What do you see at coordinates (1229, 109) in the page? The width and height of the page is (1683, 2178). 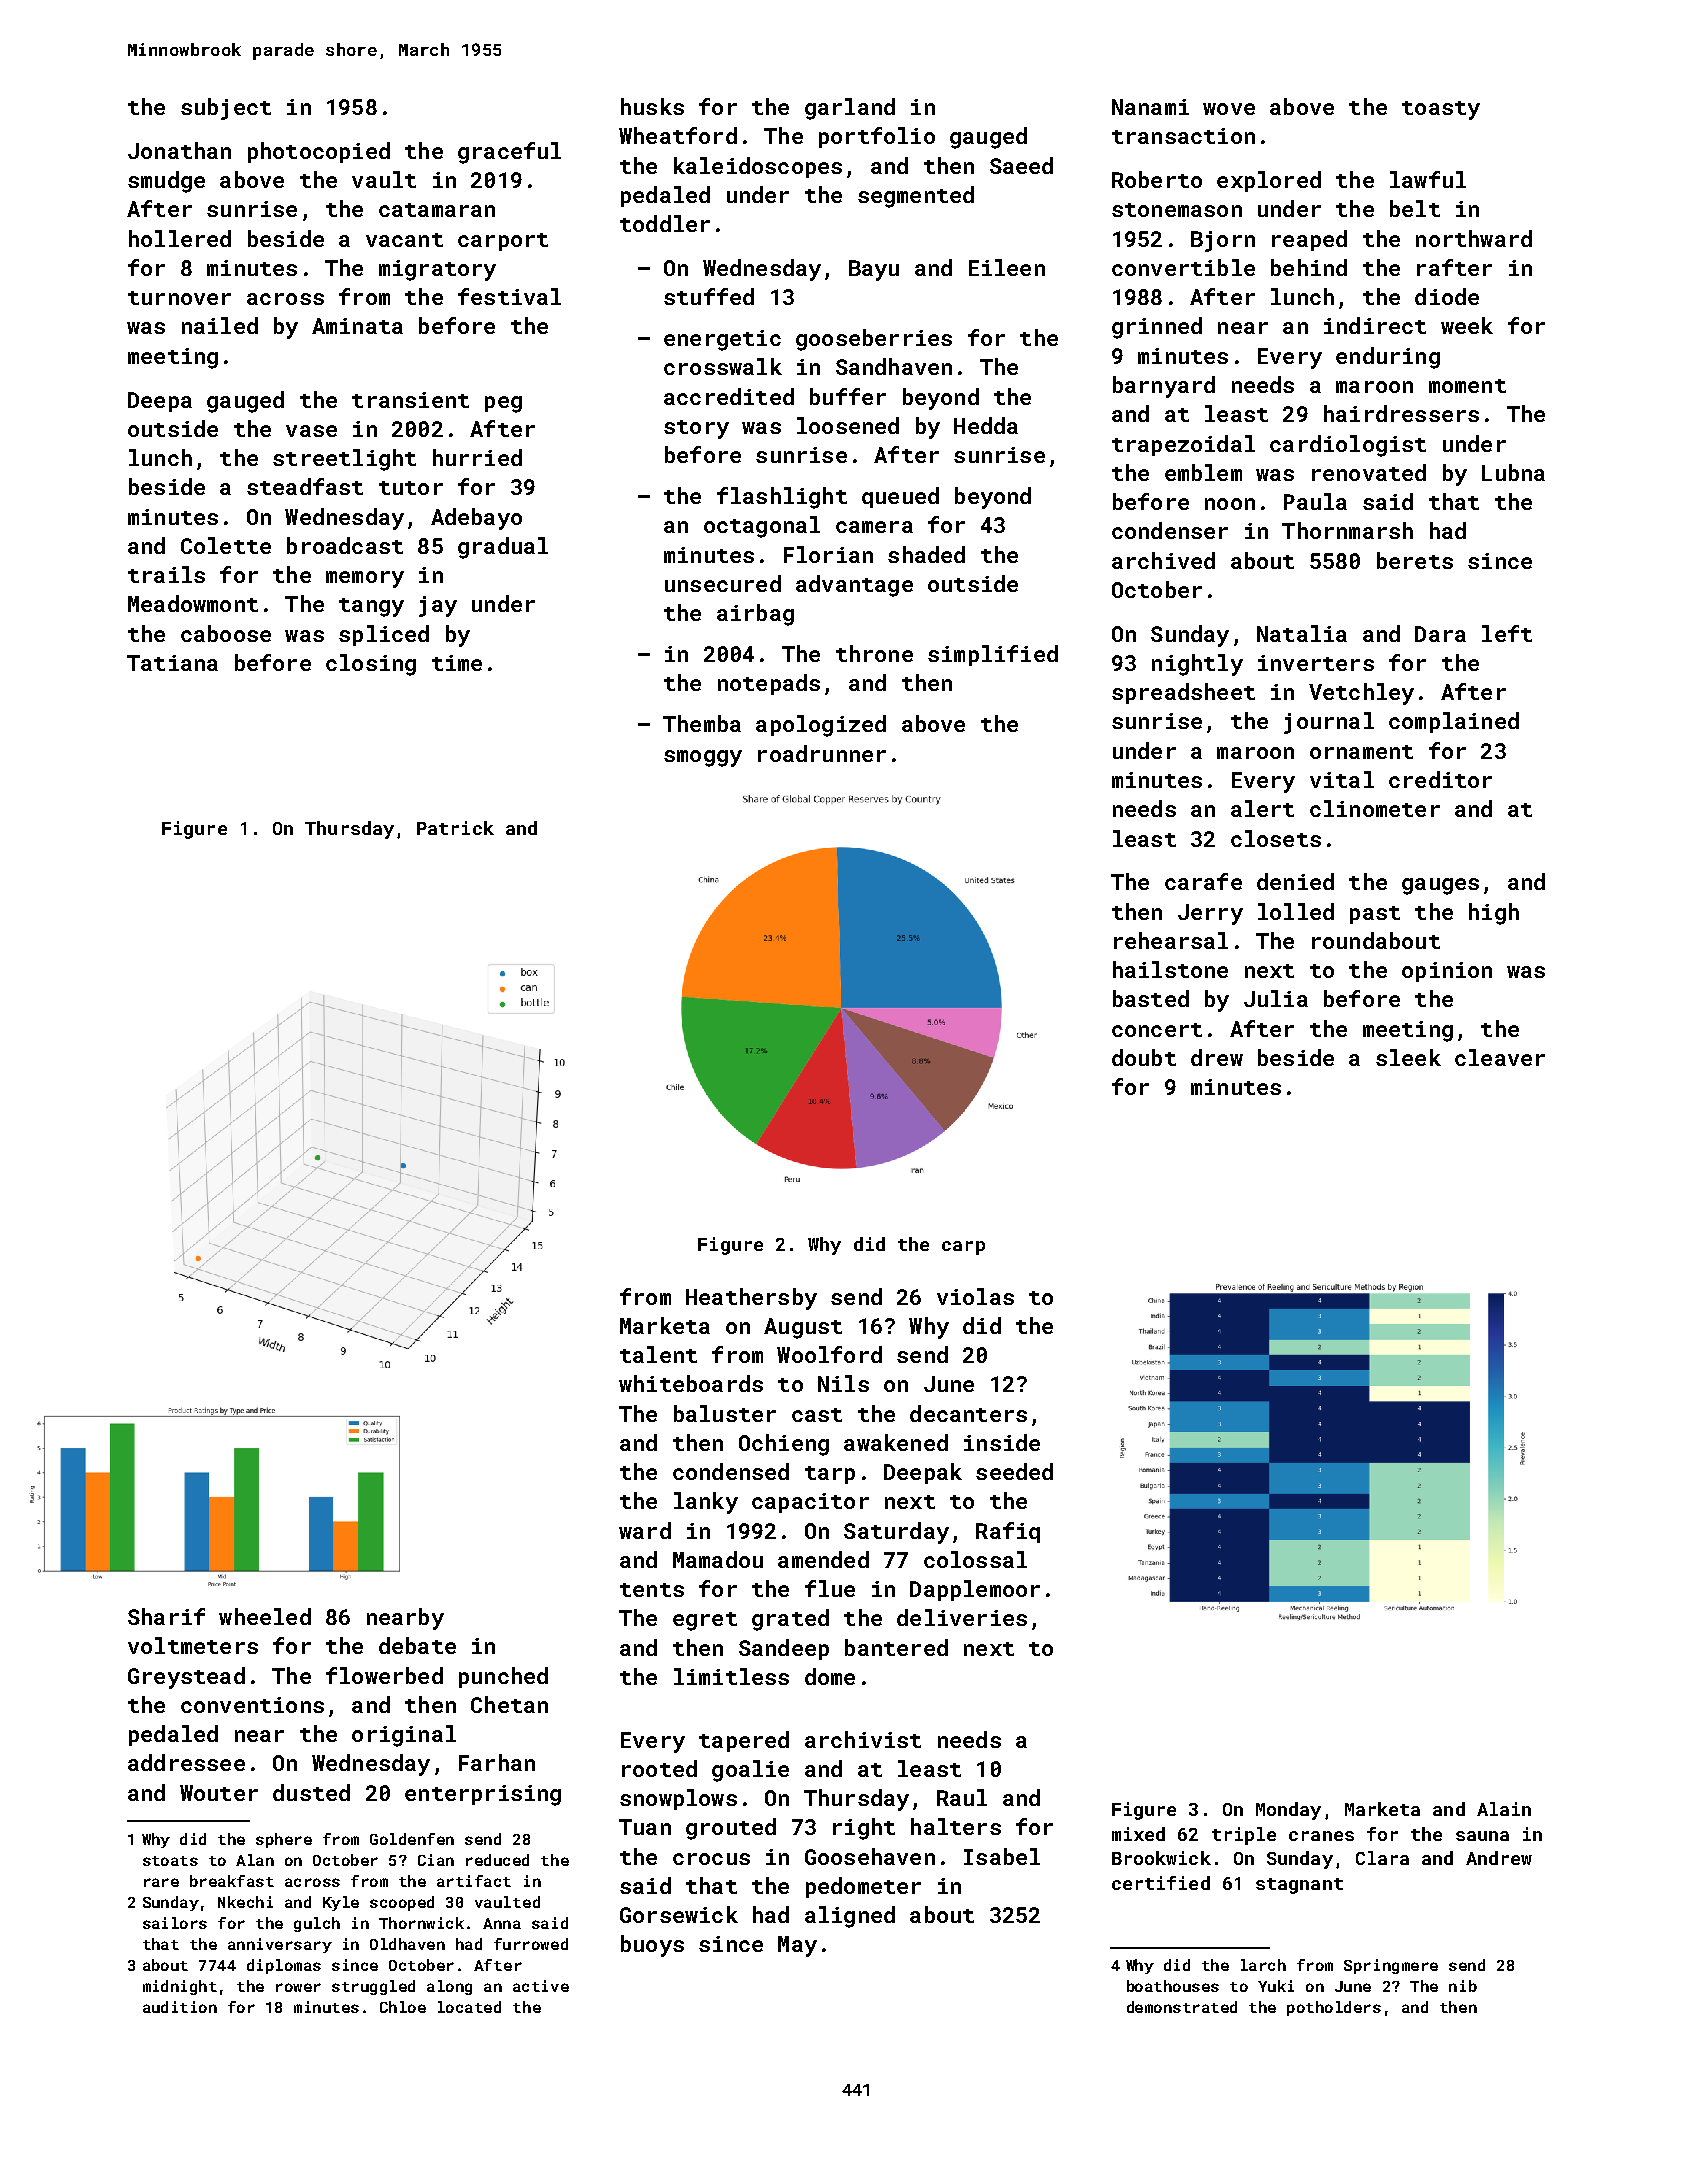 I see `wove` at bounding box center [1229, 109].
